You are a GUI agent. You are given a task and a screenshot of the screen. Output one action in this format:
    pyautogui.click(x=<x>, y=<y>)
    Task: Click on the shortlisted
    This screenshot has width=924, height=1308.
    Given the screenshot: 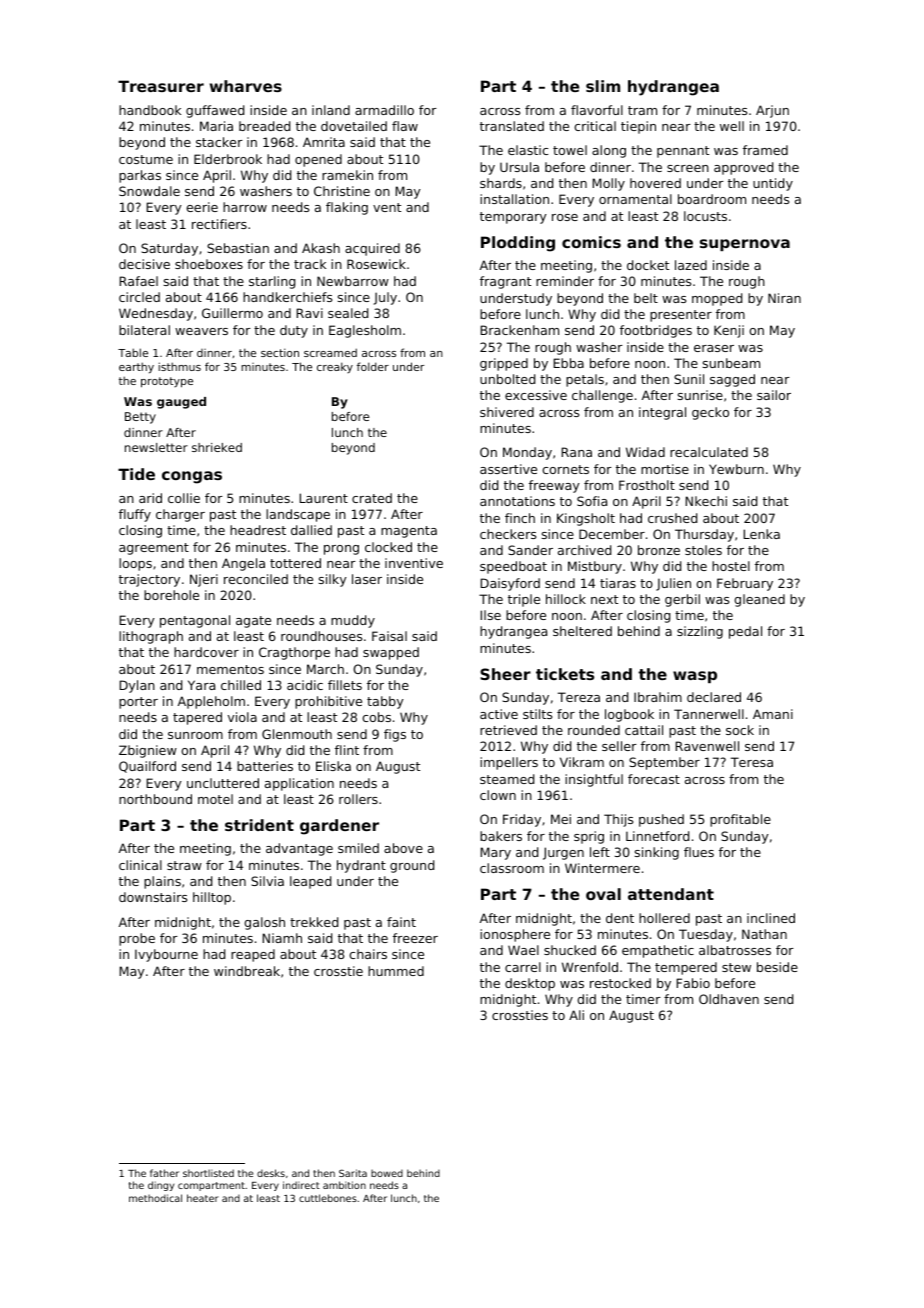 What is the action you would take?
    pyautogui.click(x=208, y=1173)
